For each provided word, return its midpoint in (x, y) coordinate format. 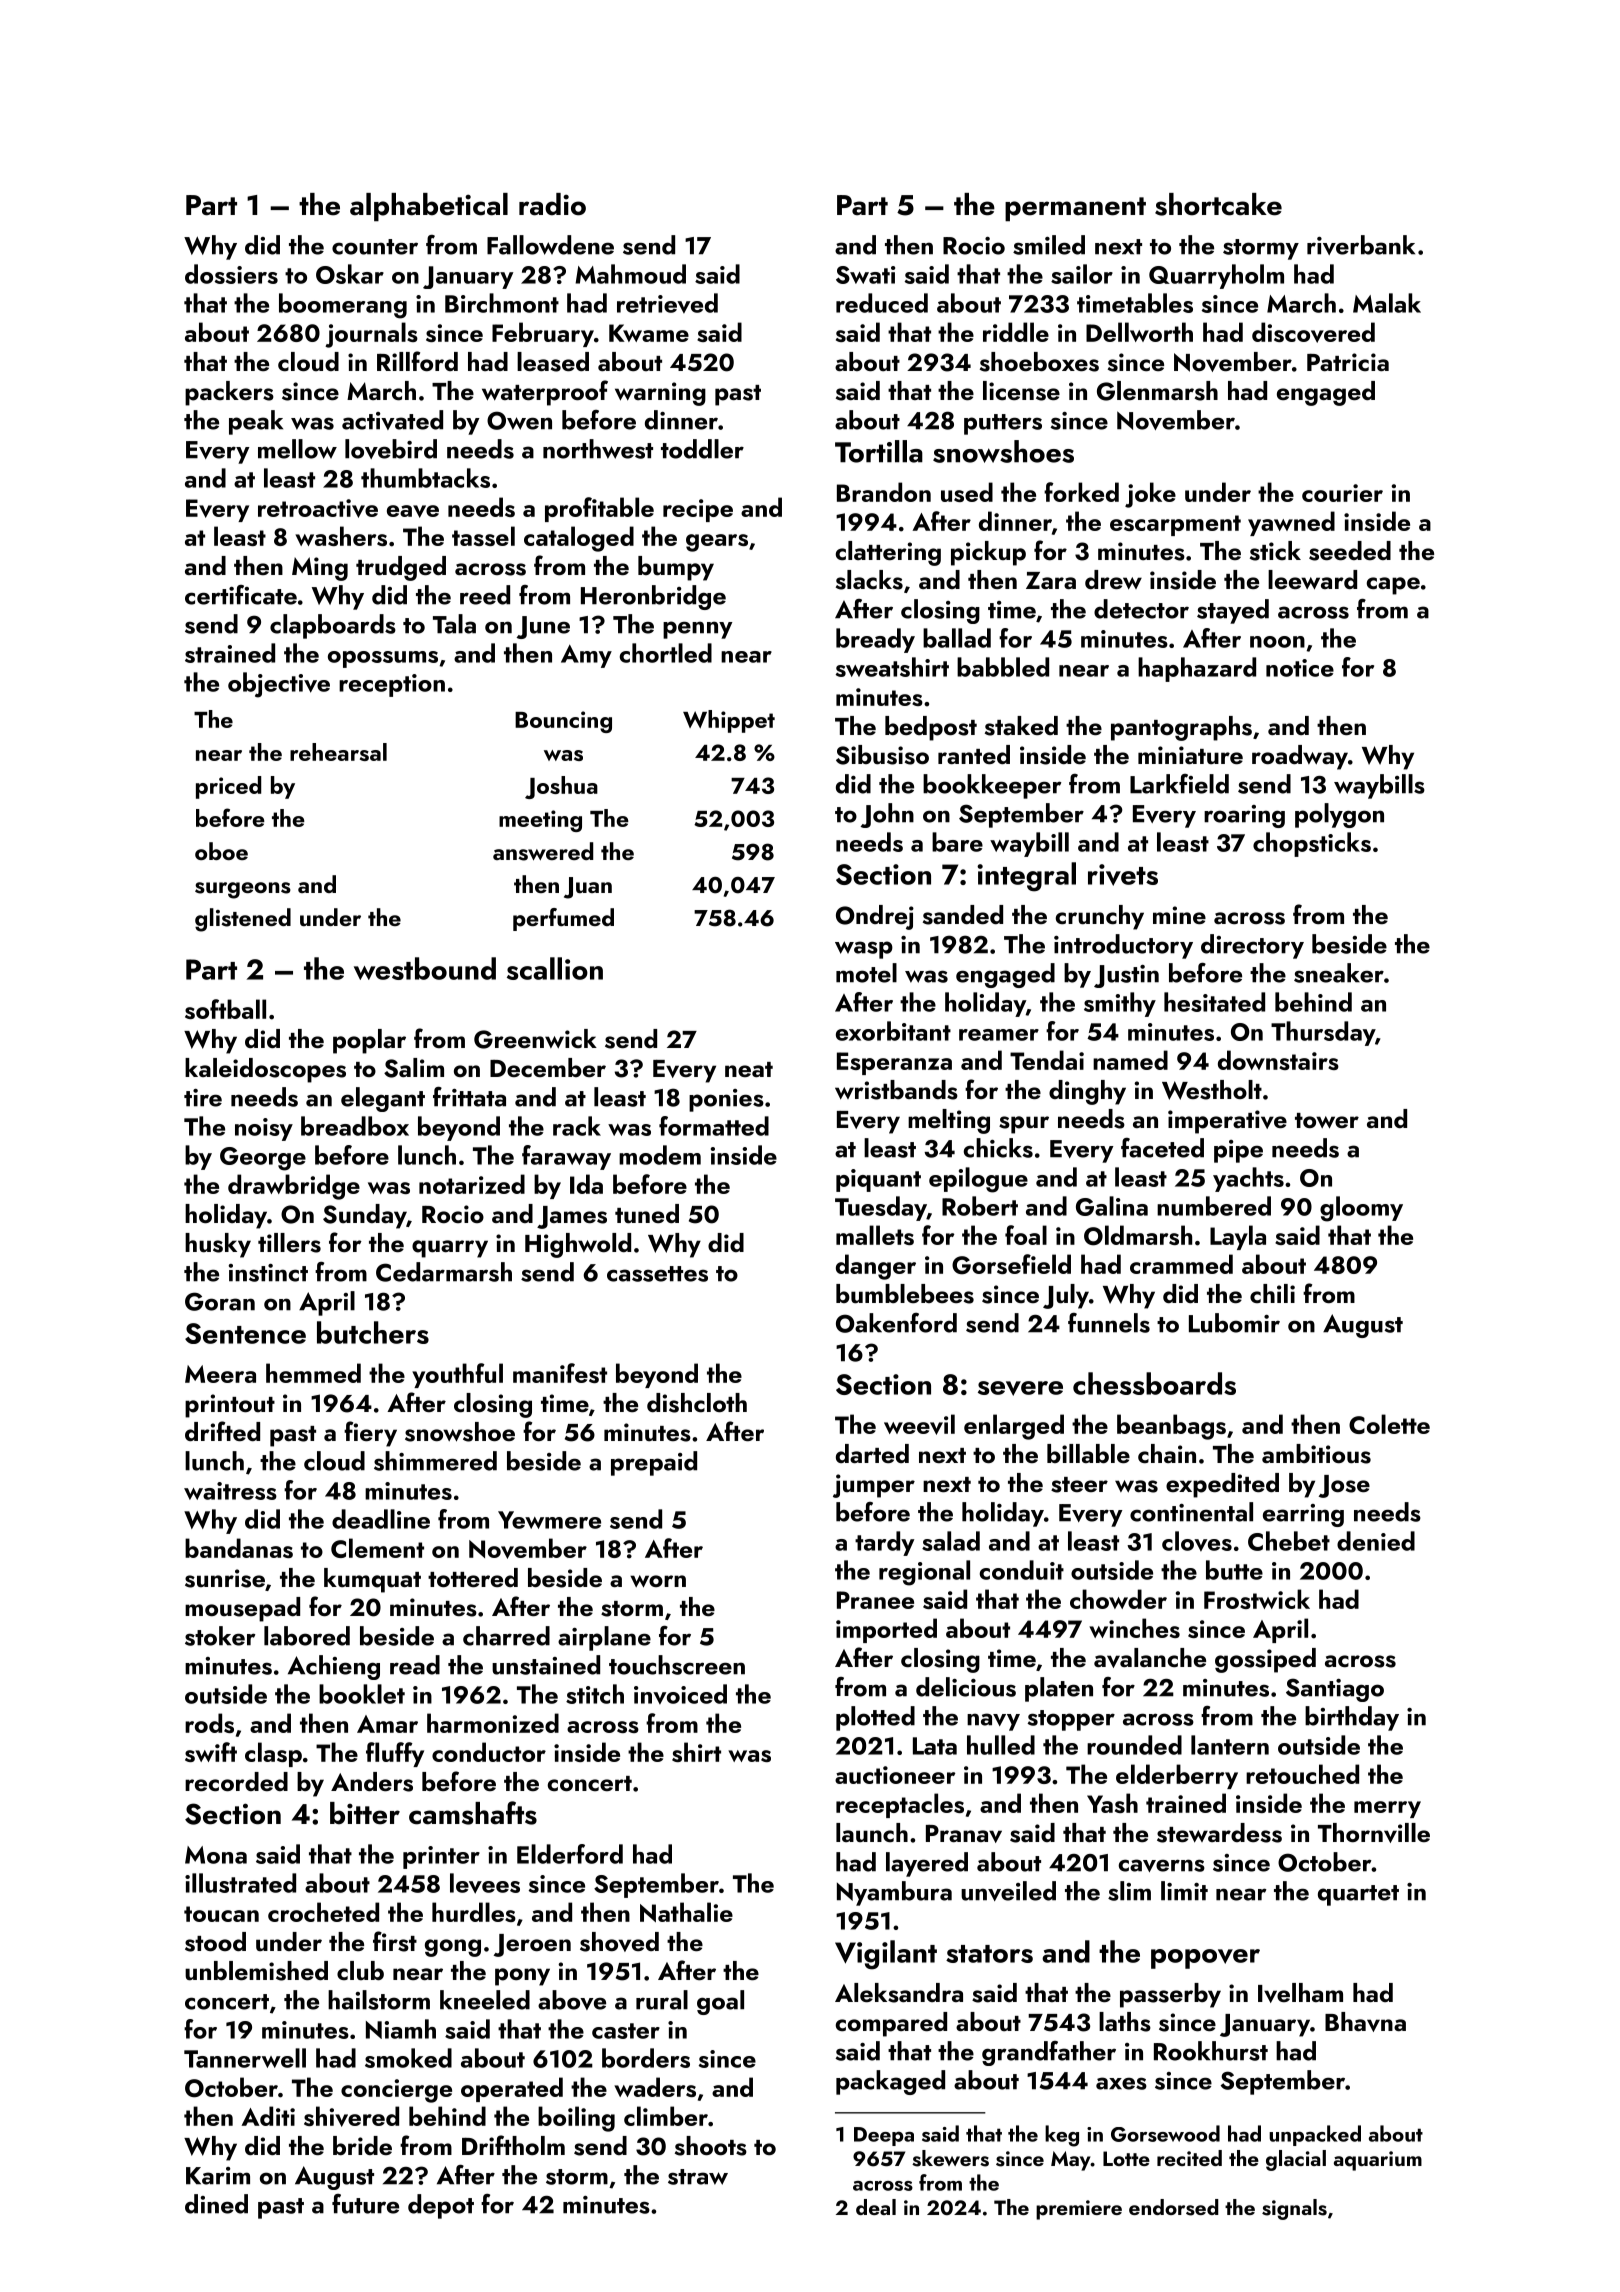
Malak (1387, 303)
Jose (1344, 1486)
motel (866, 973)
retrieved (667, 303)
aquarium (1378, 2161)
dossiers (231, 274)
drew (1113, 580)
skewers (950, 2158)
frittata (469, 1097)
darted (872, 1453)
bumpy (676, 568)
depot (441, 2206)
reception (392, 685)
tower (1327, 1121)
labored (307, 1636)
